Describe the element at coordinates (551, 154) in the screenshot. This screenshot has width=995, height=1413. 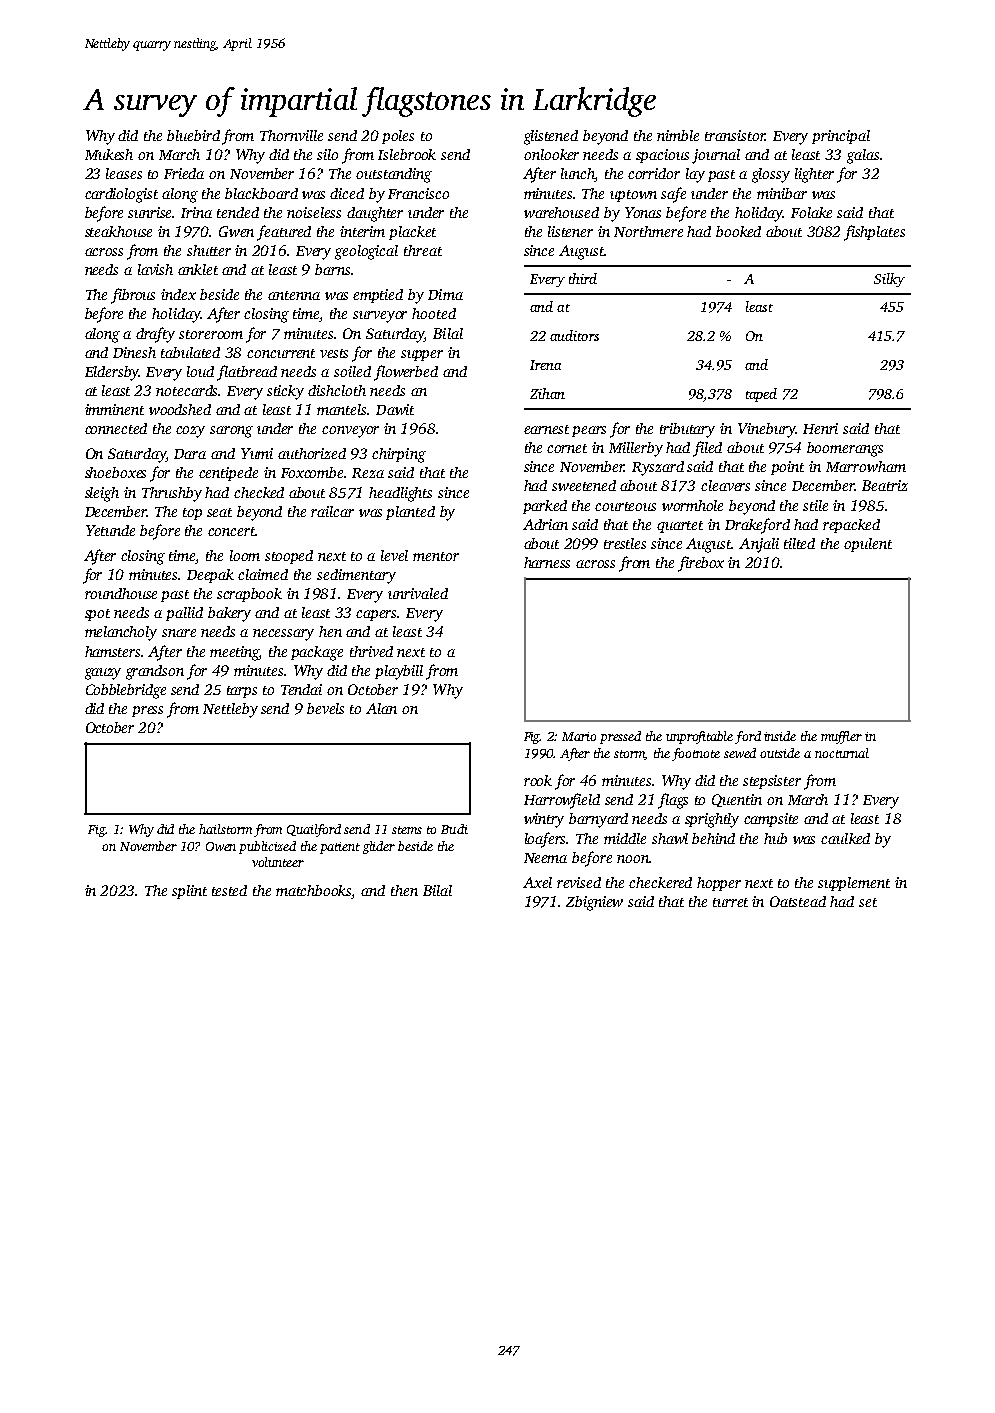
I see `onlooker` at that location.
